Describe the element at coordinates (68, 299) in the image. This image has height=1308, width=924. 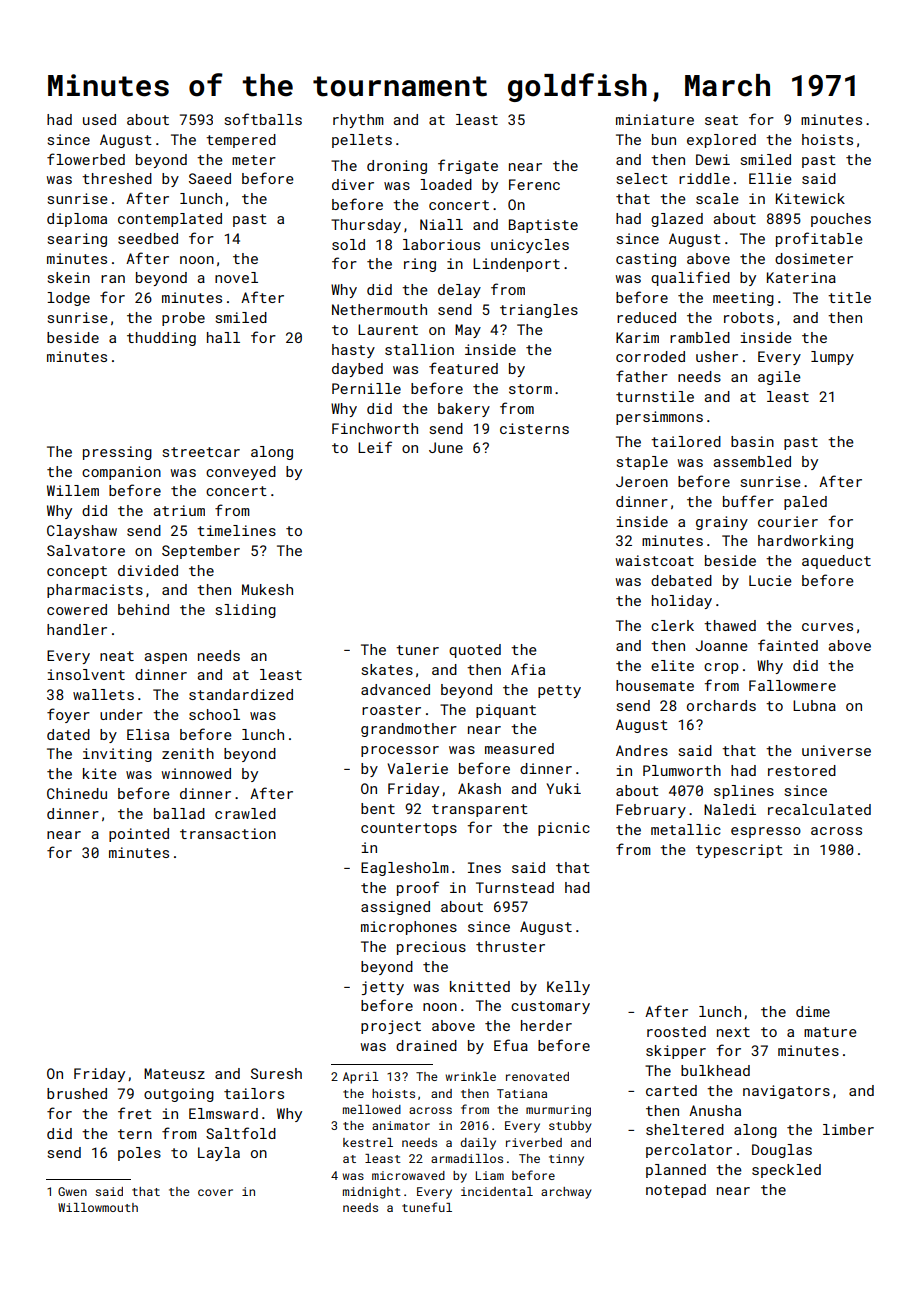
I see `lodge` at that location.
